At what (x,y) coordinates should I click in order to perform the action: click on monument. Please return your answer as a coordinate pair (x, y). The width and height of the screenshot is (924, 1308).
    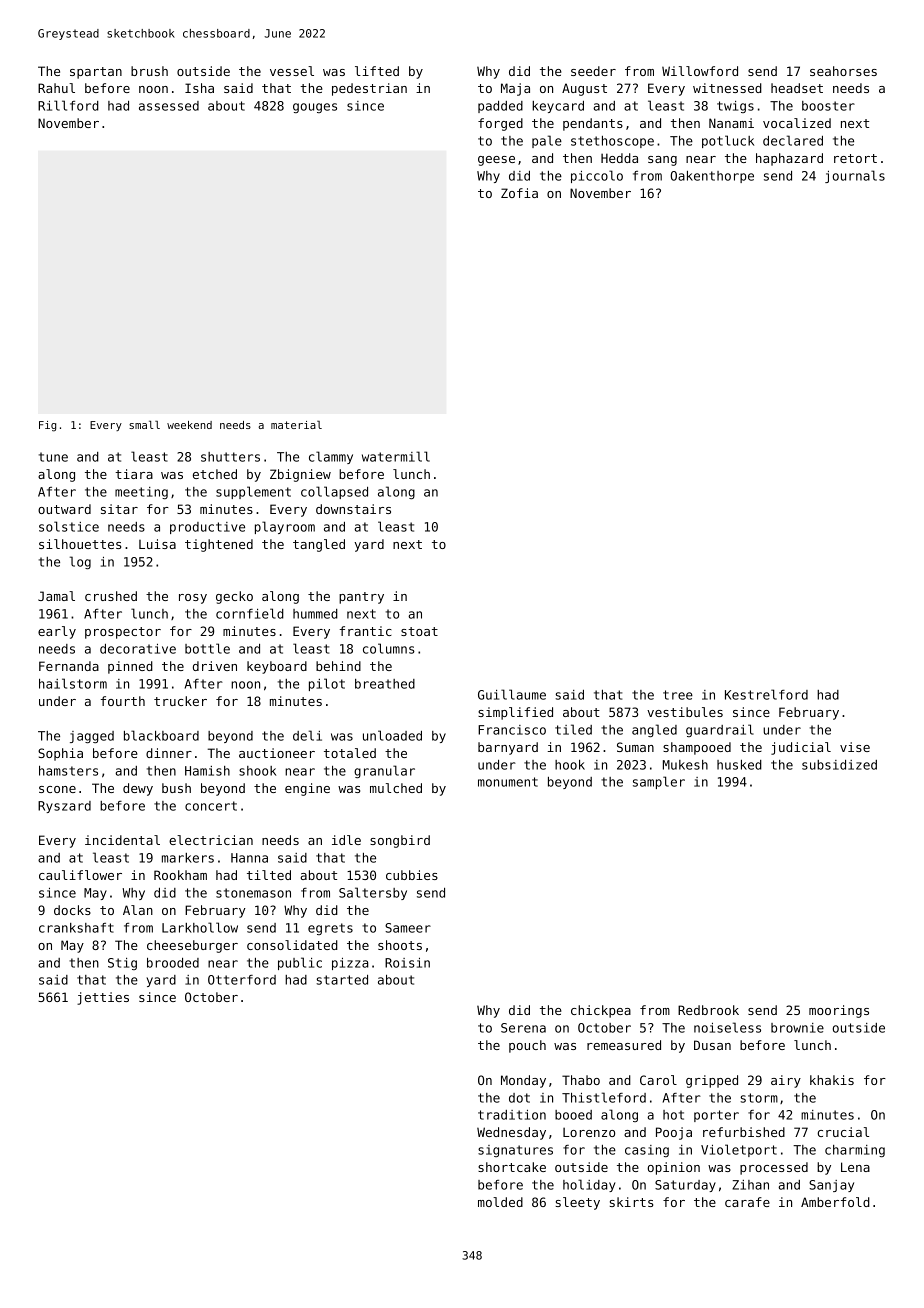
    Looking at the image, I should click on (508, 782).
